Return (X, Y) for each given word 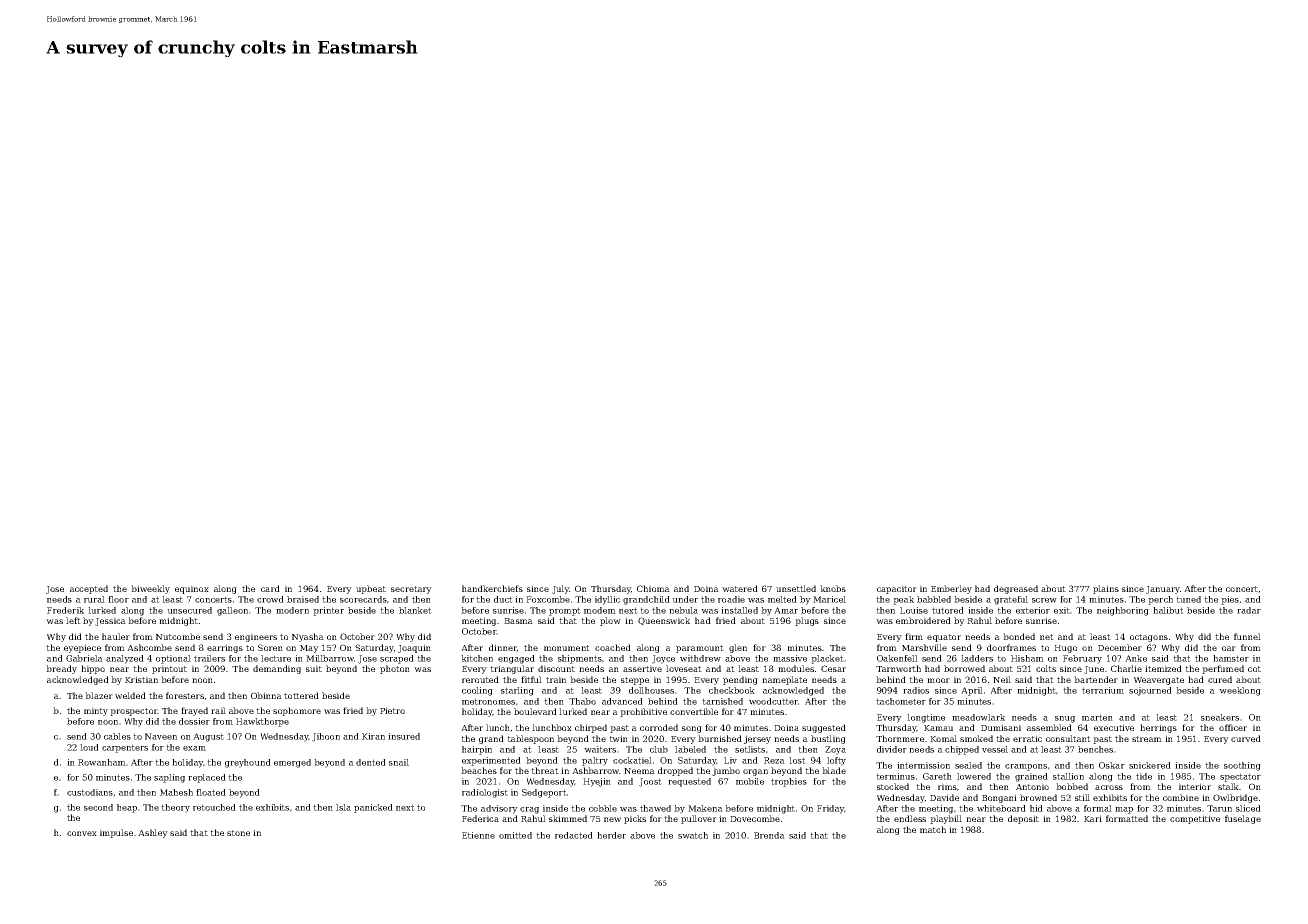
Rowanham (102, 762)
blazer (99, 695)
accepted (89, 589)
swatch (693, 835)
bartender (1096, 679)
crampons (1026, 767)
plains (1106, 589)
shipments (580, 659)
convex (82, 833)
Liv (730, 760)
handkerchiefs (492, 588)
